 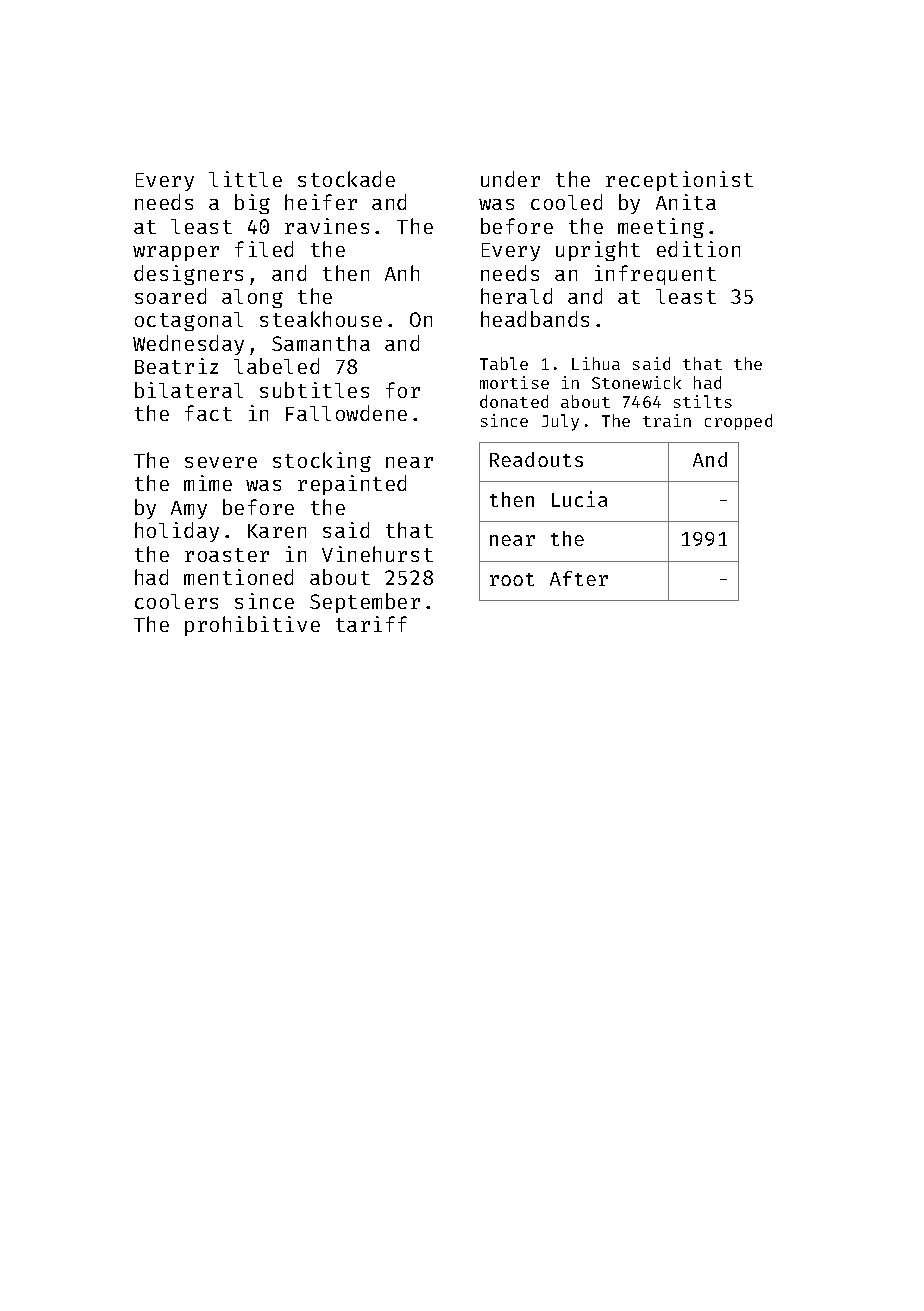 What do you see at coordinates (738, 422) in the page?
I see `cropped` at bounding box center [738, 422].
